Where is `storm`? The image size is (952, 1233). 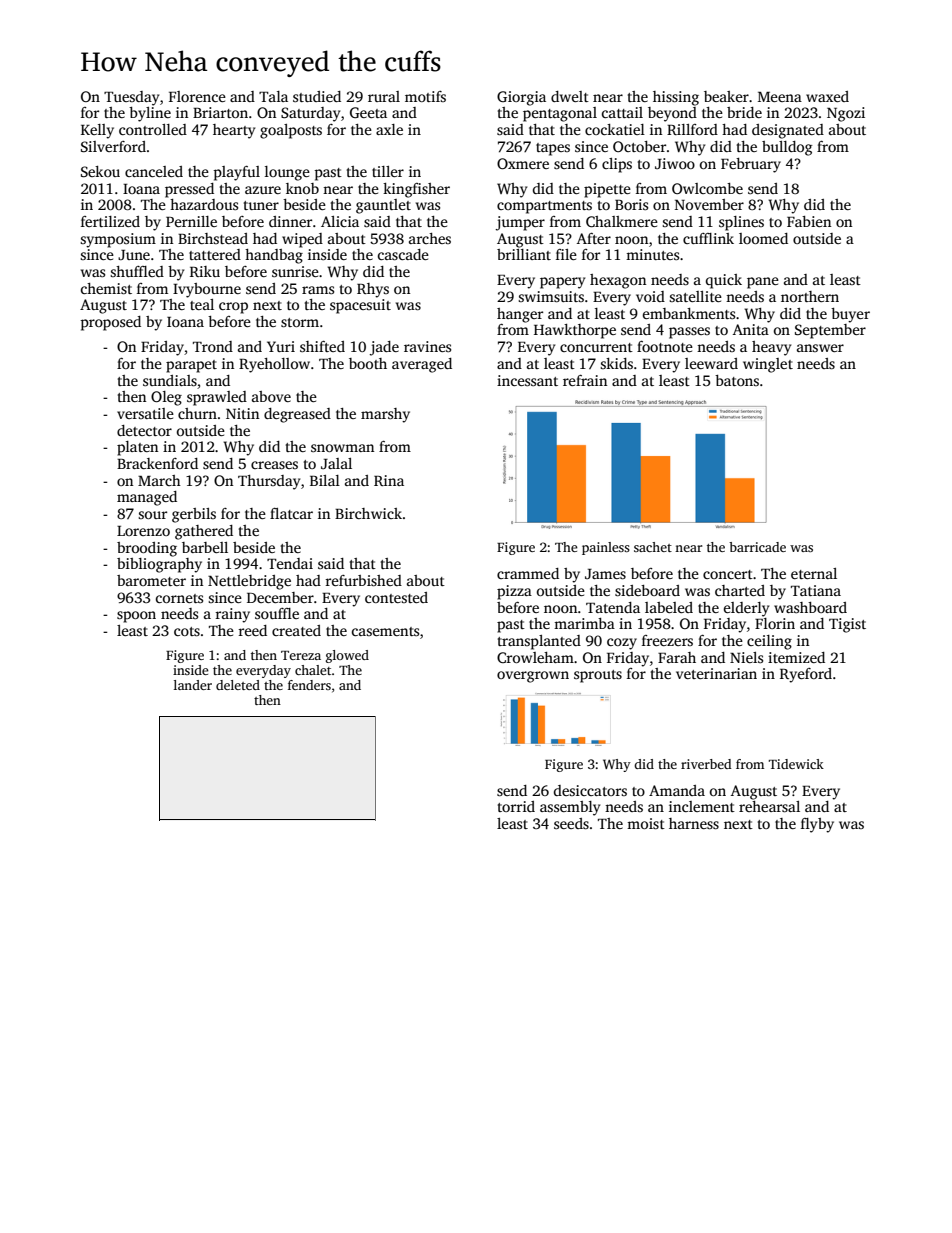
storm is located at coordinates (300, 322).
